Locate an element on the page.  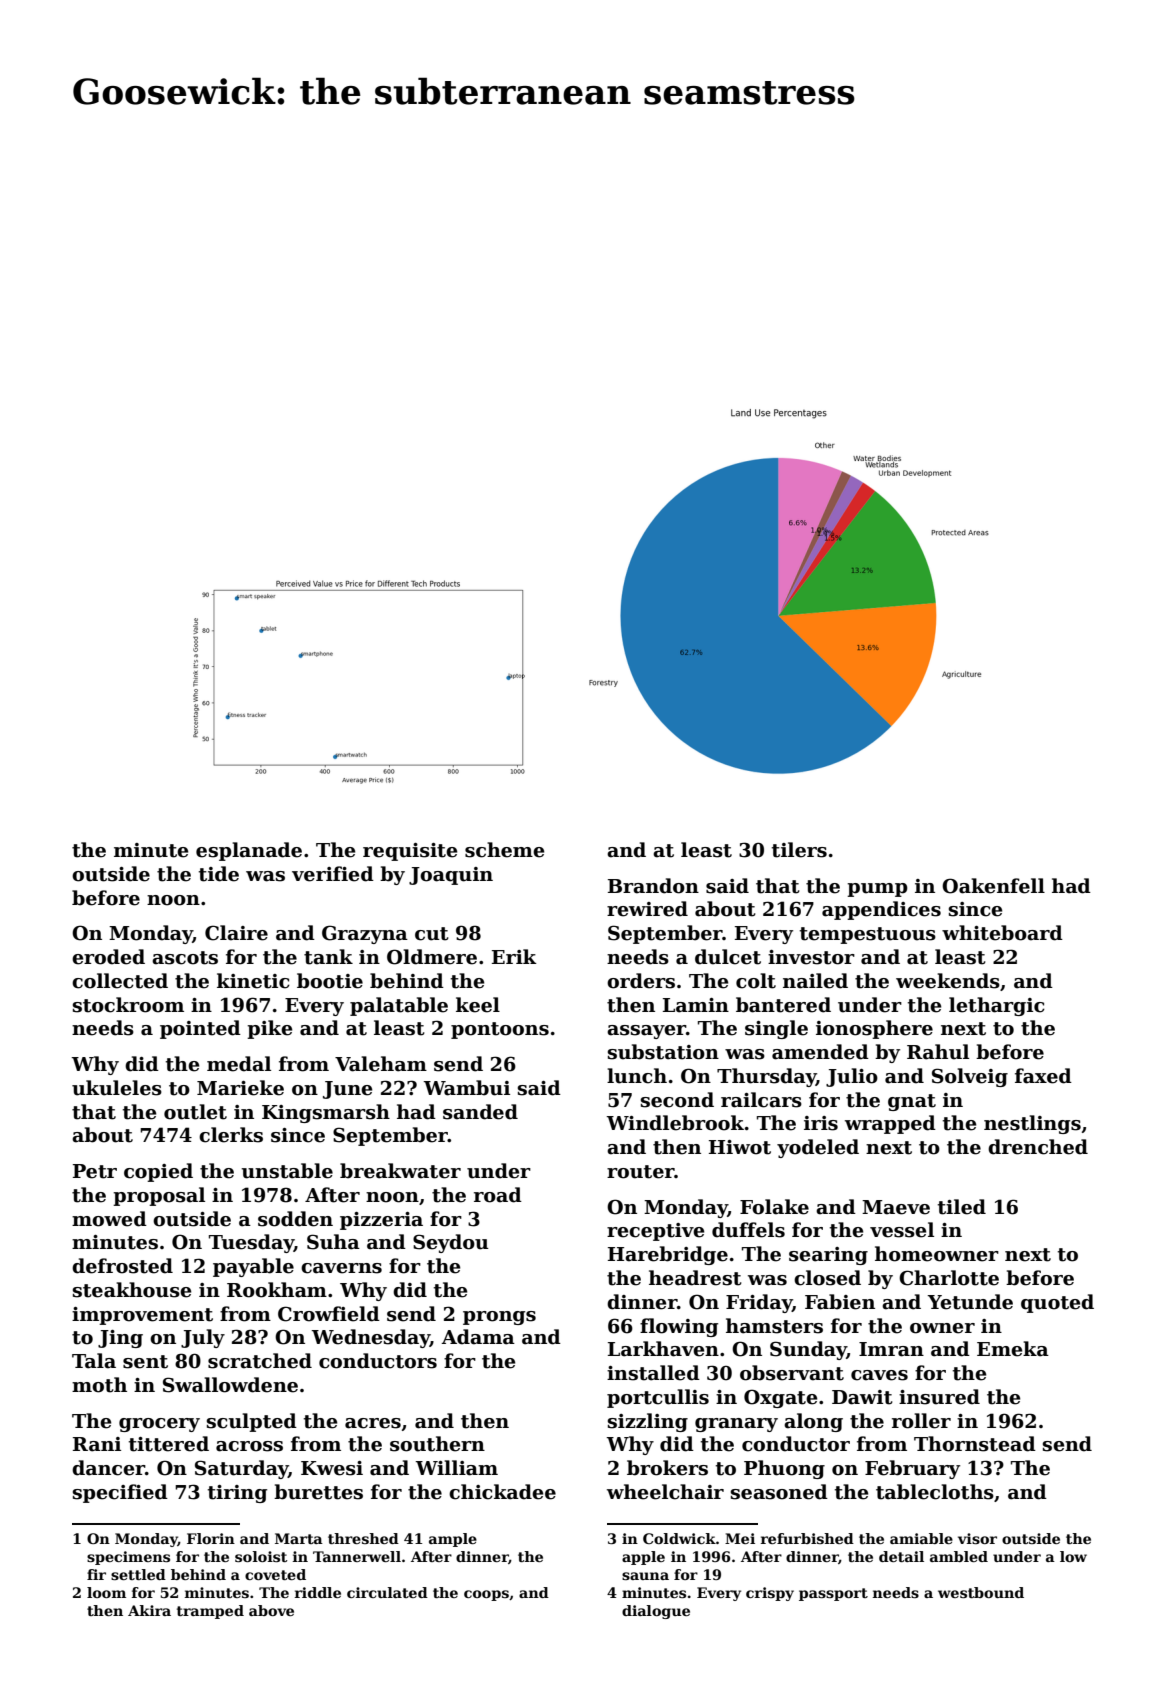
brokers is located at coordinates (667, 1468).
